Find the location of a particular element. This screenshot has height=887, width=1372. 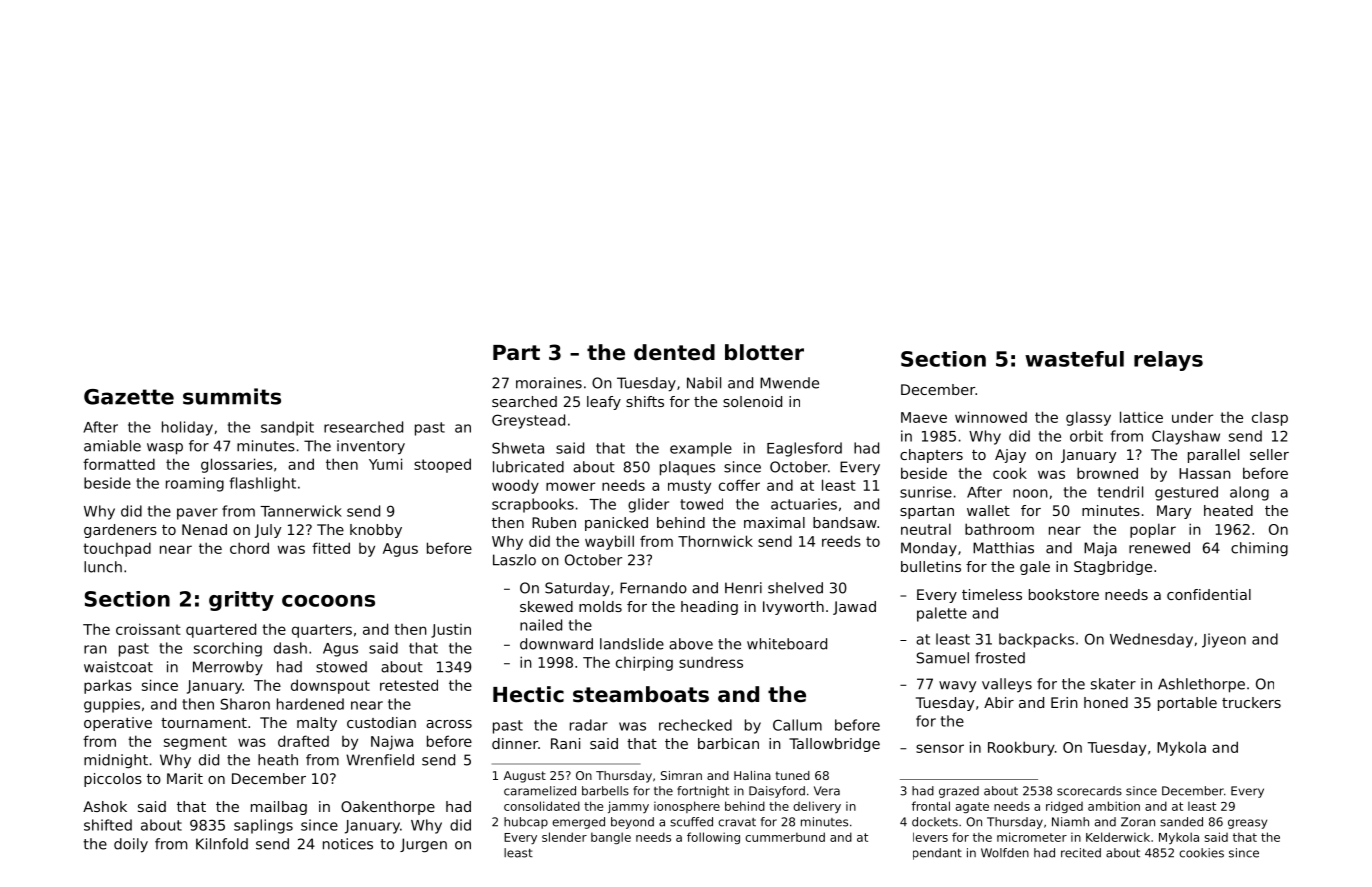

Yumi is located at coordinates (385, 464).
